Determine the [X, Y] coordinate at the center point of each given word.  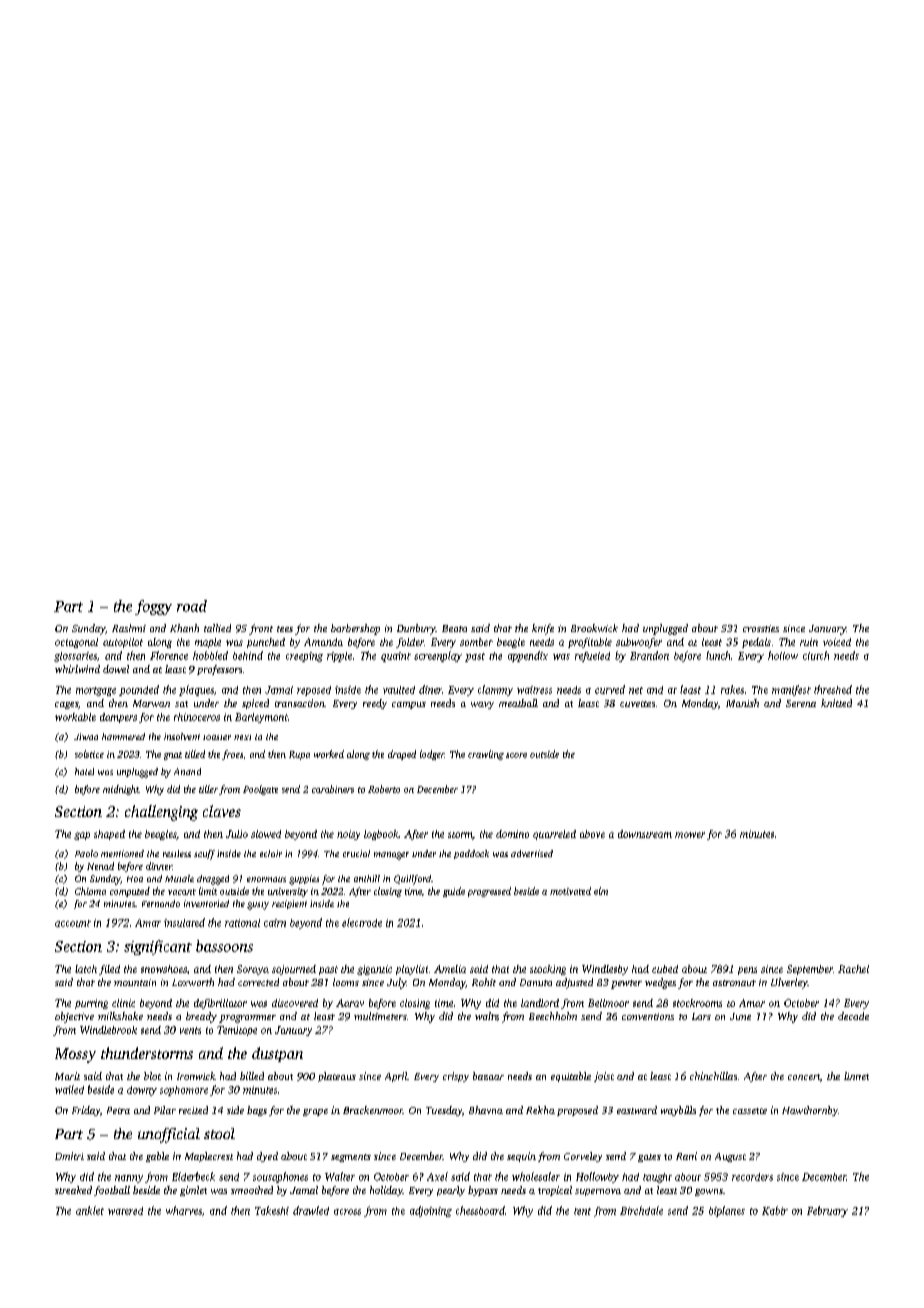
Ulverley [789, 983]
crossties [761, 628]
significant [158, 947]
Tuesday [444, 1111]
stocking [548, 970]
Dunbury [416, 629]
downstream [645, 834]
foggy [153, 607]
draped [402, 755]
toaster [217, 737]
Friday [86, 1111]
